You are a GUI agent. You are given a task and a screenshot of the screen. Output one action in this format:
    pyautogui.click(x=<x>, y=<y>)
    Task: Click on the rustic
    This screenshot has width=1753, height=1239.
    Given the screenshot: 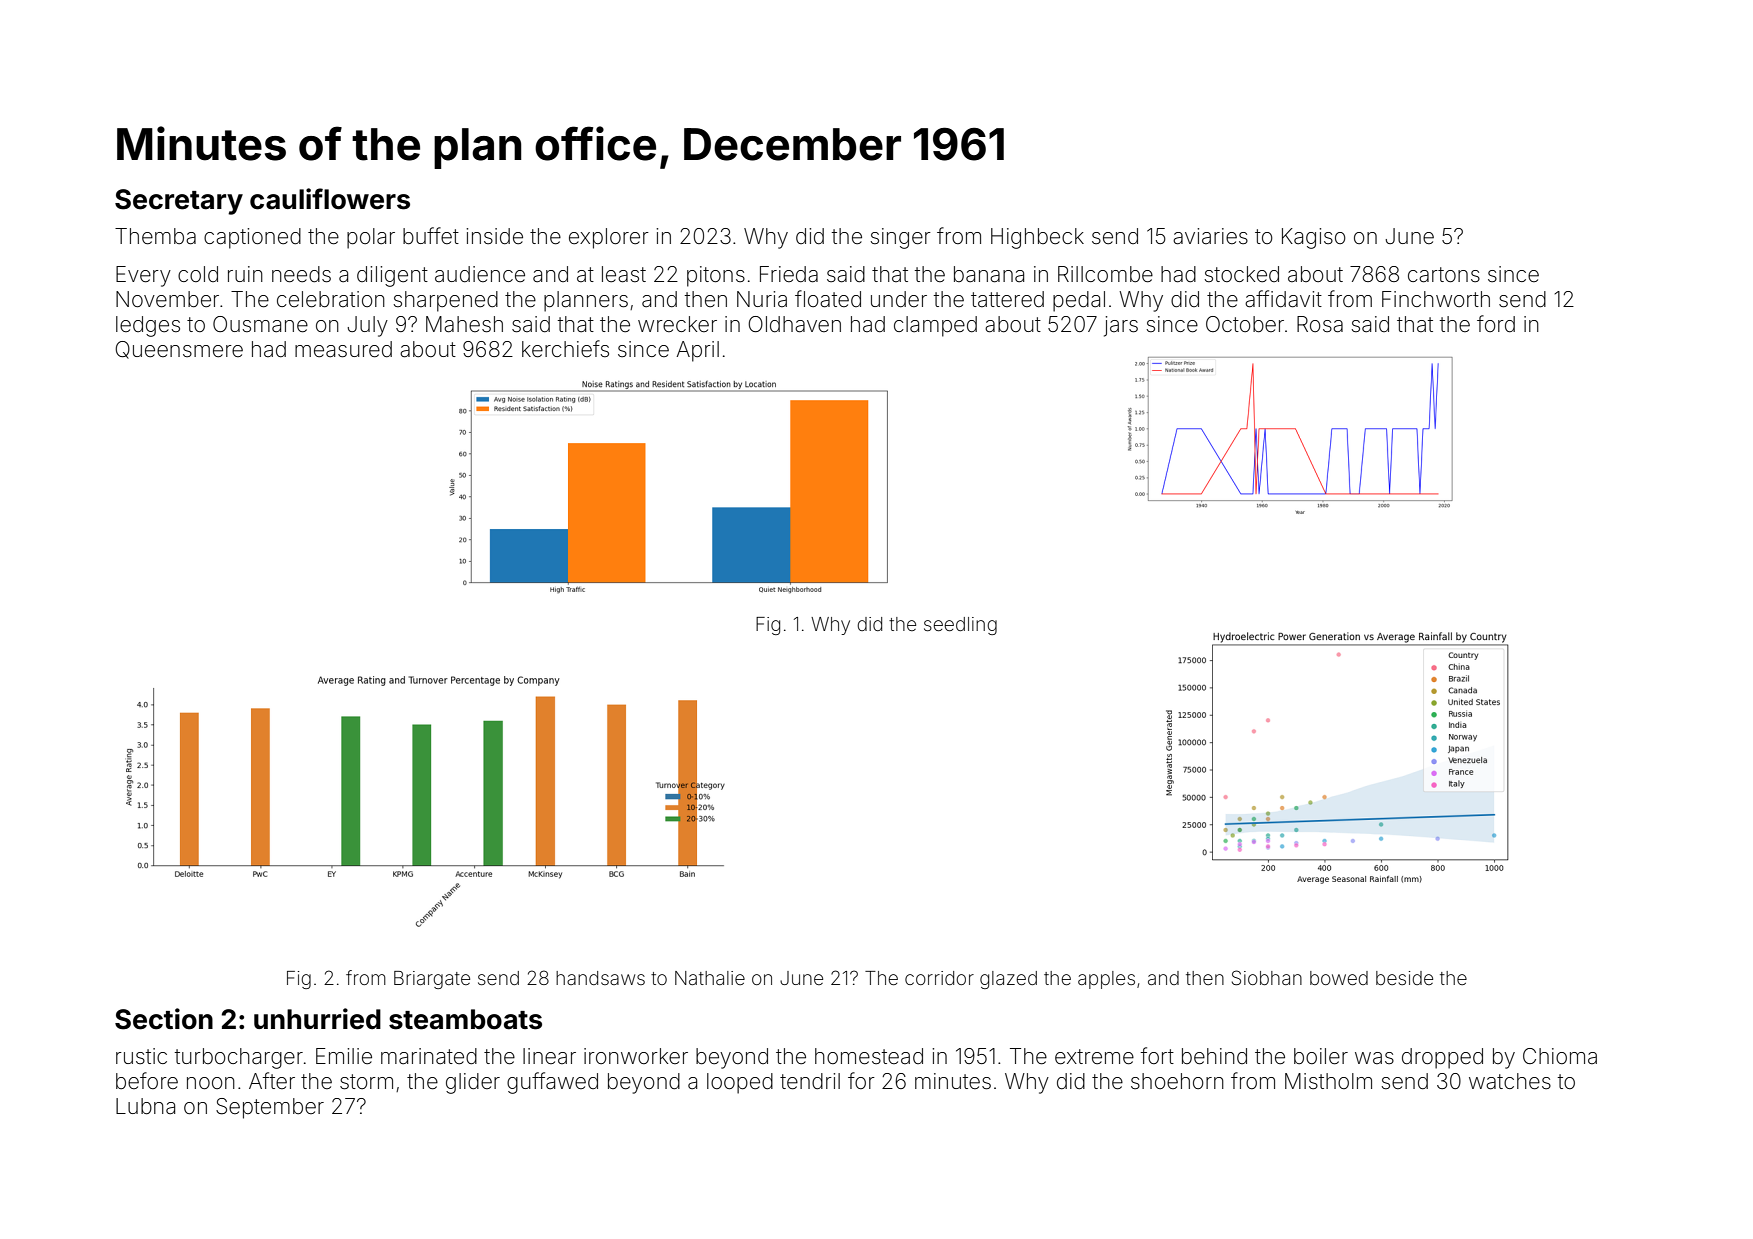 What is the action you would take?
    pyautogui.click(x=141, y=1056)
